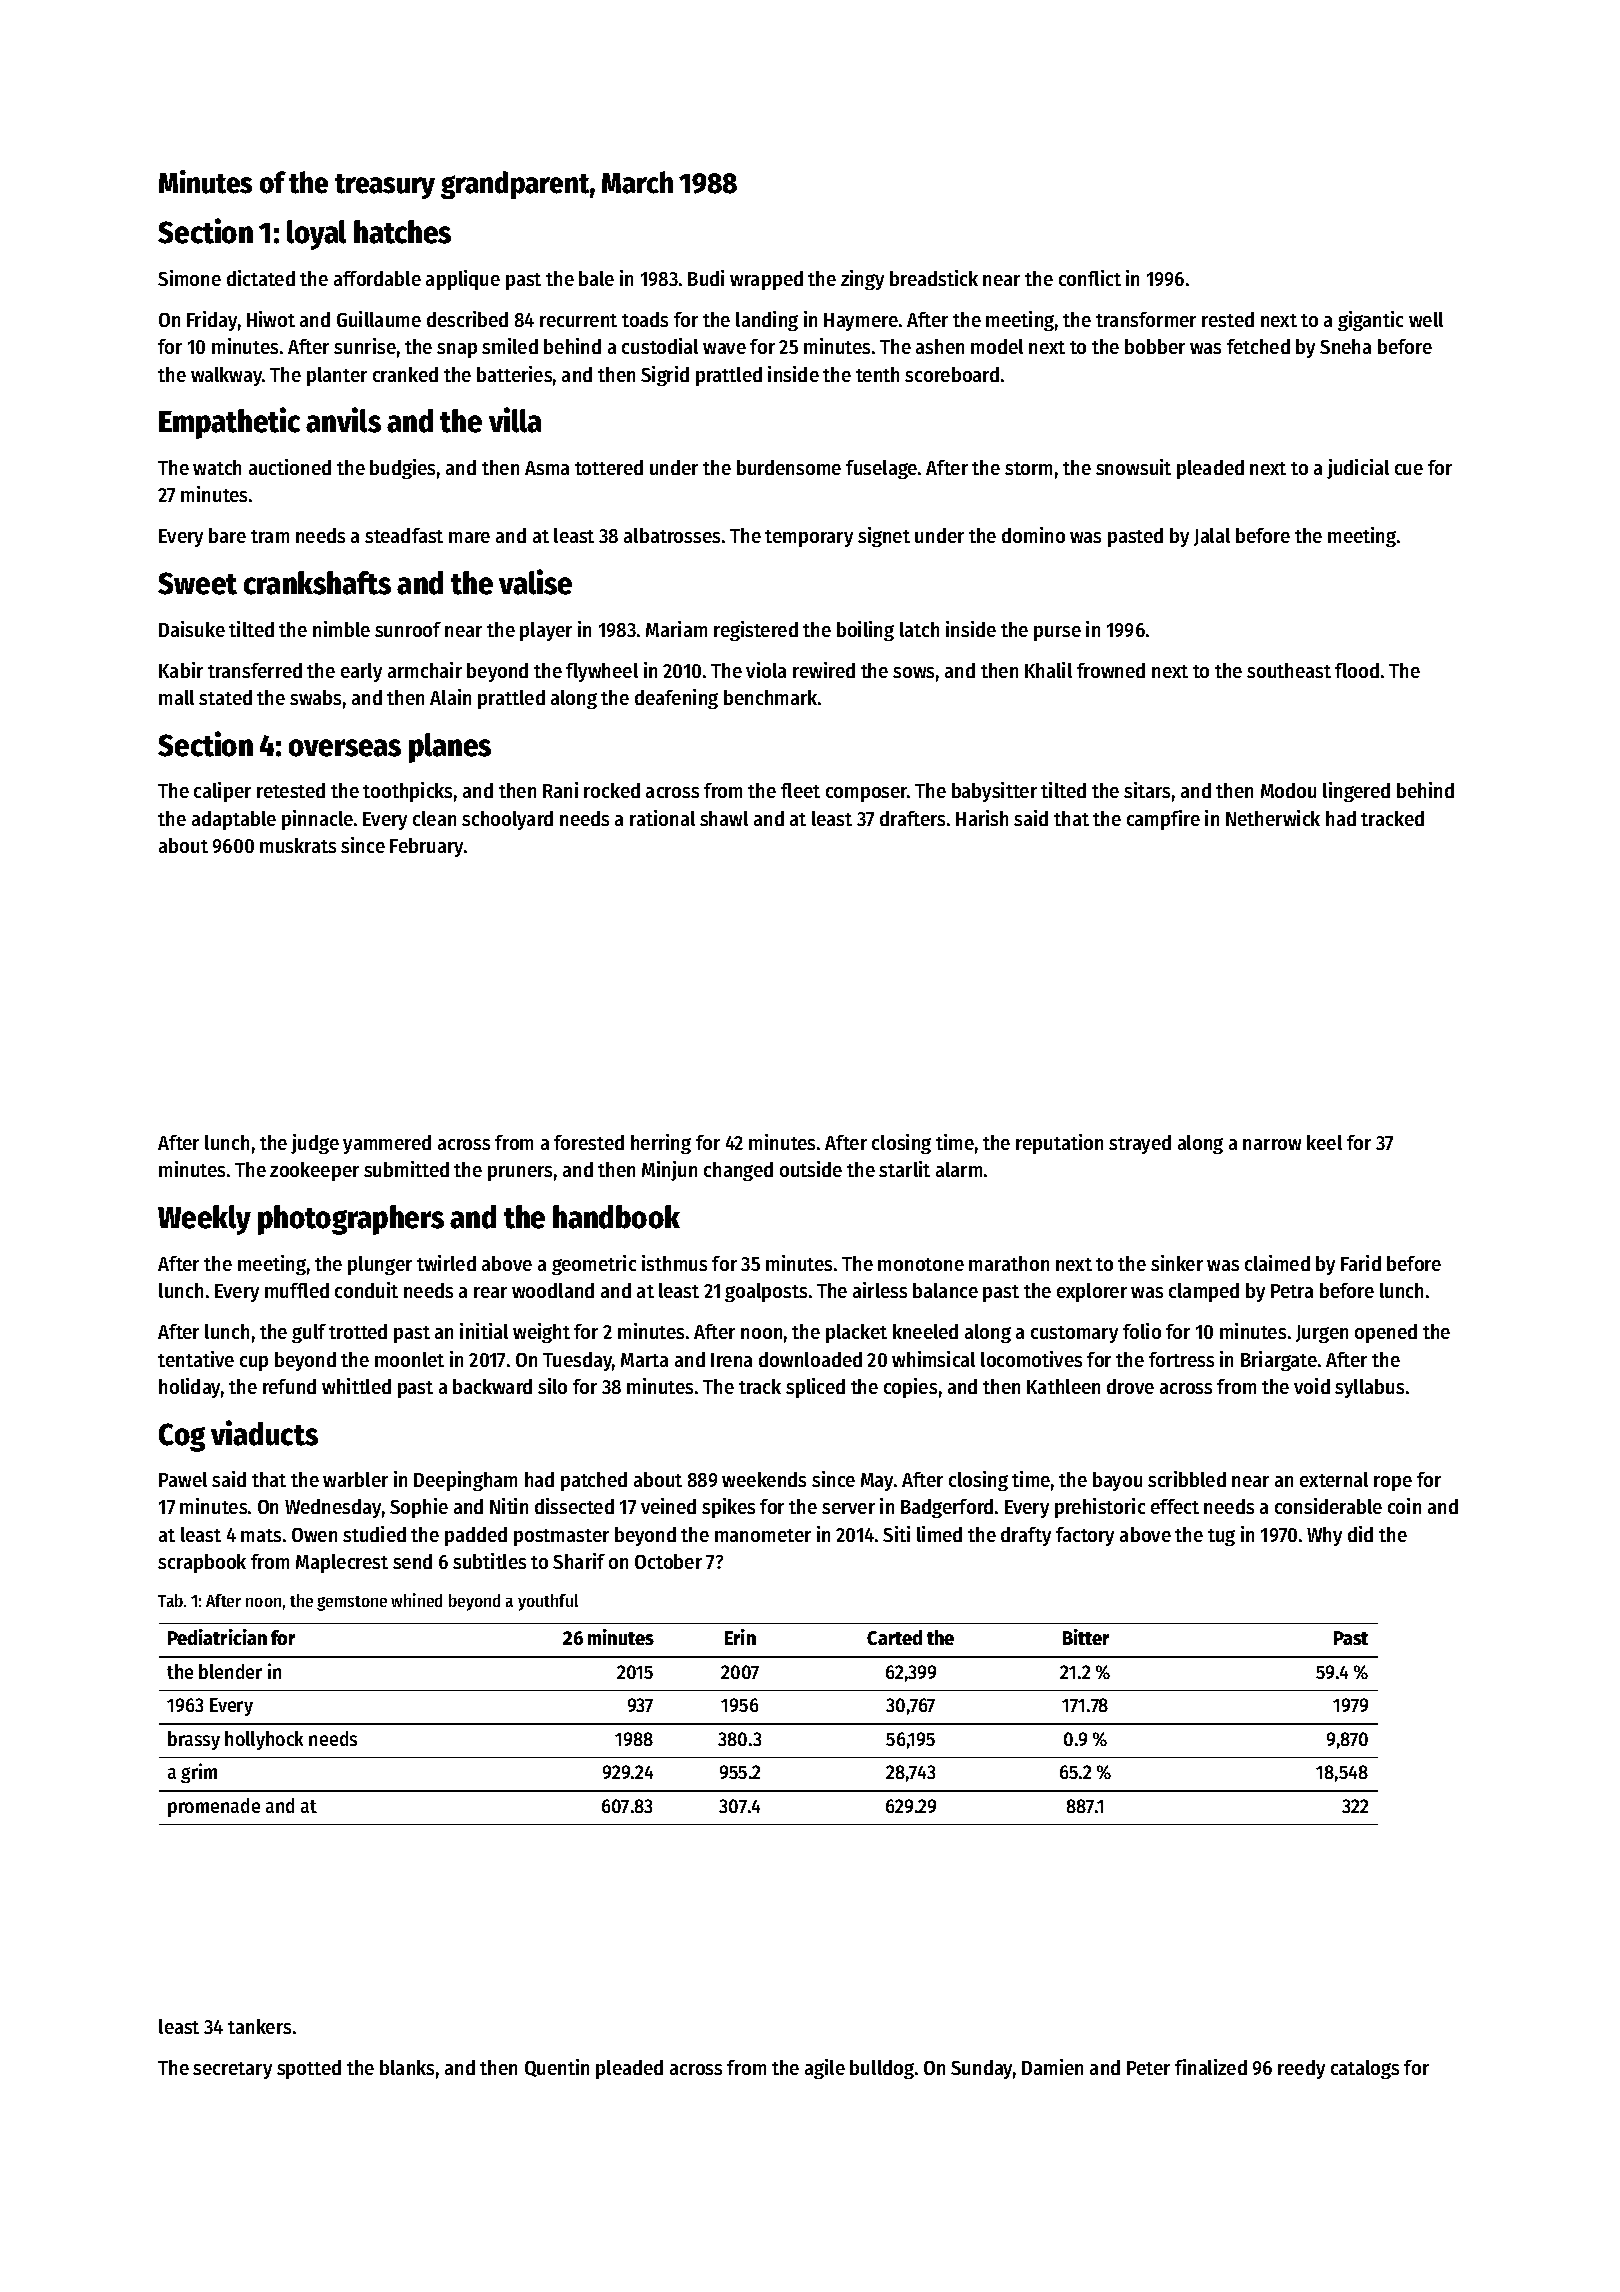 This image has height=2292, width=1620. What do you see at coordinates (940, 346) in the image?
I see `ashen` at bounding box center [940, 346].
